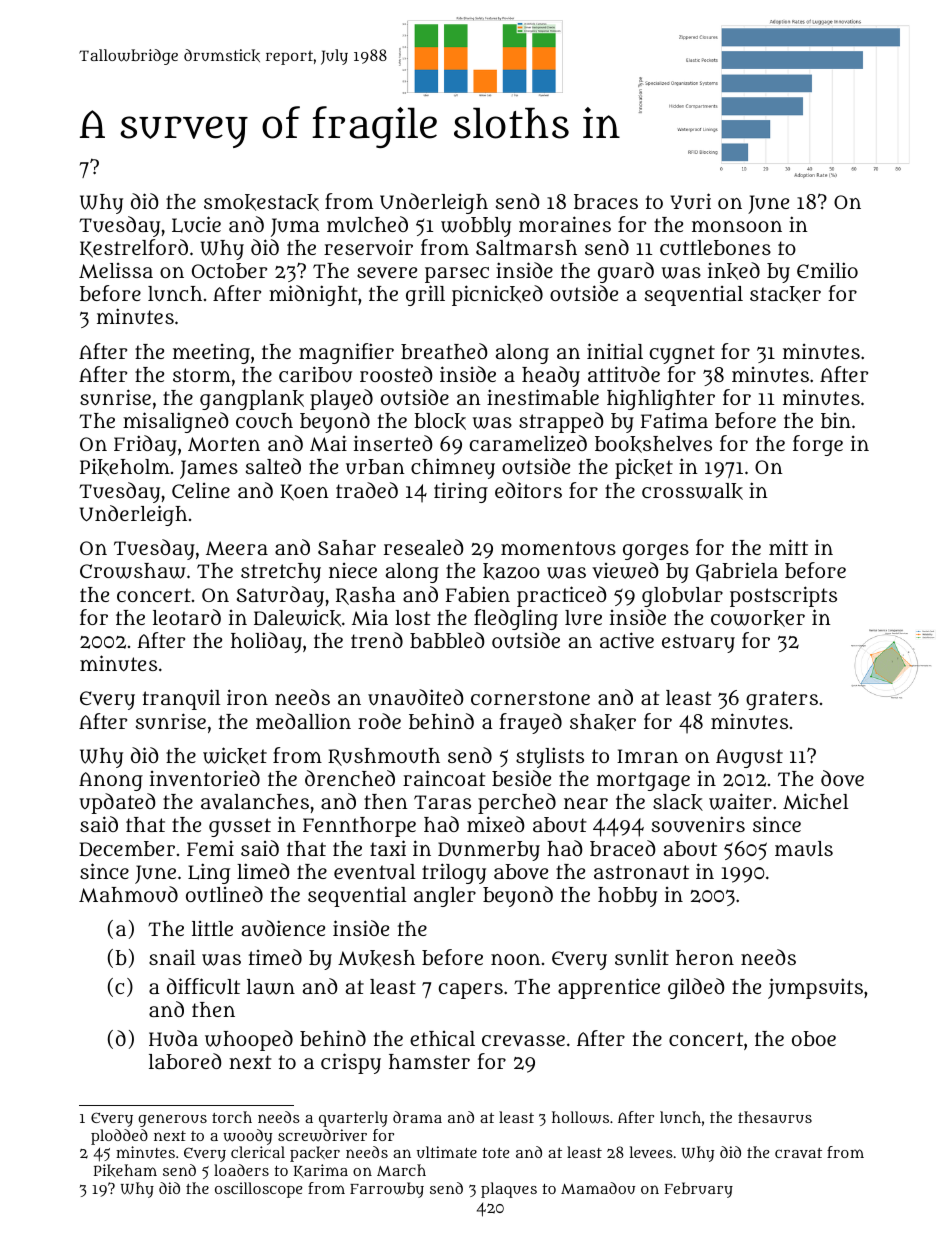  Describe the element at coordinates (125, 1170) in the screenshot. I see `Pikeham` at that location.
